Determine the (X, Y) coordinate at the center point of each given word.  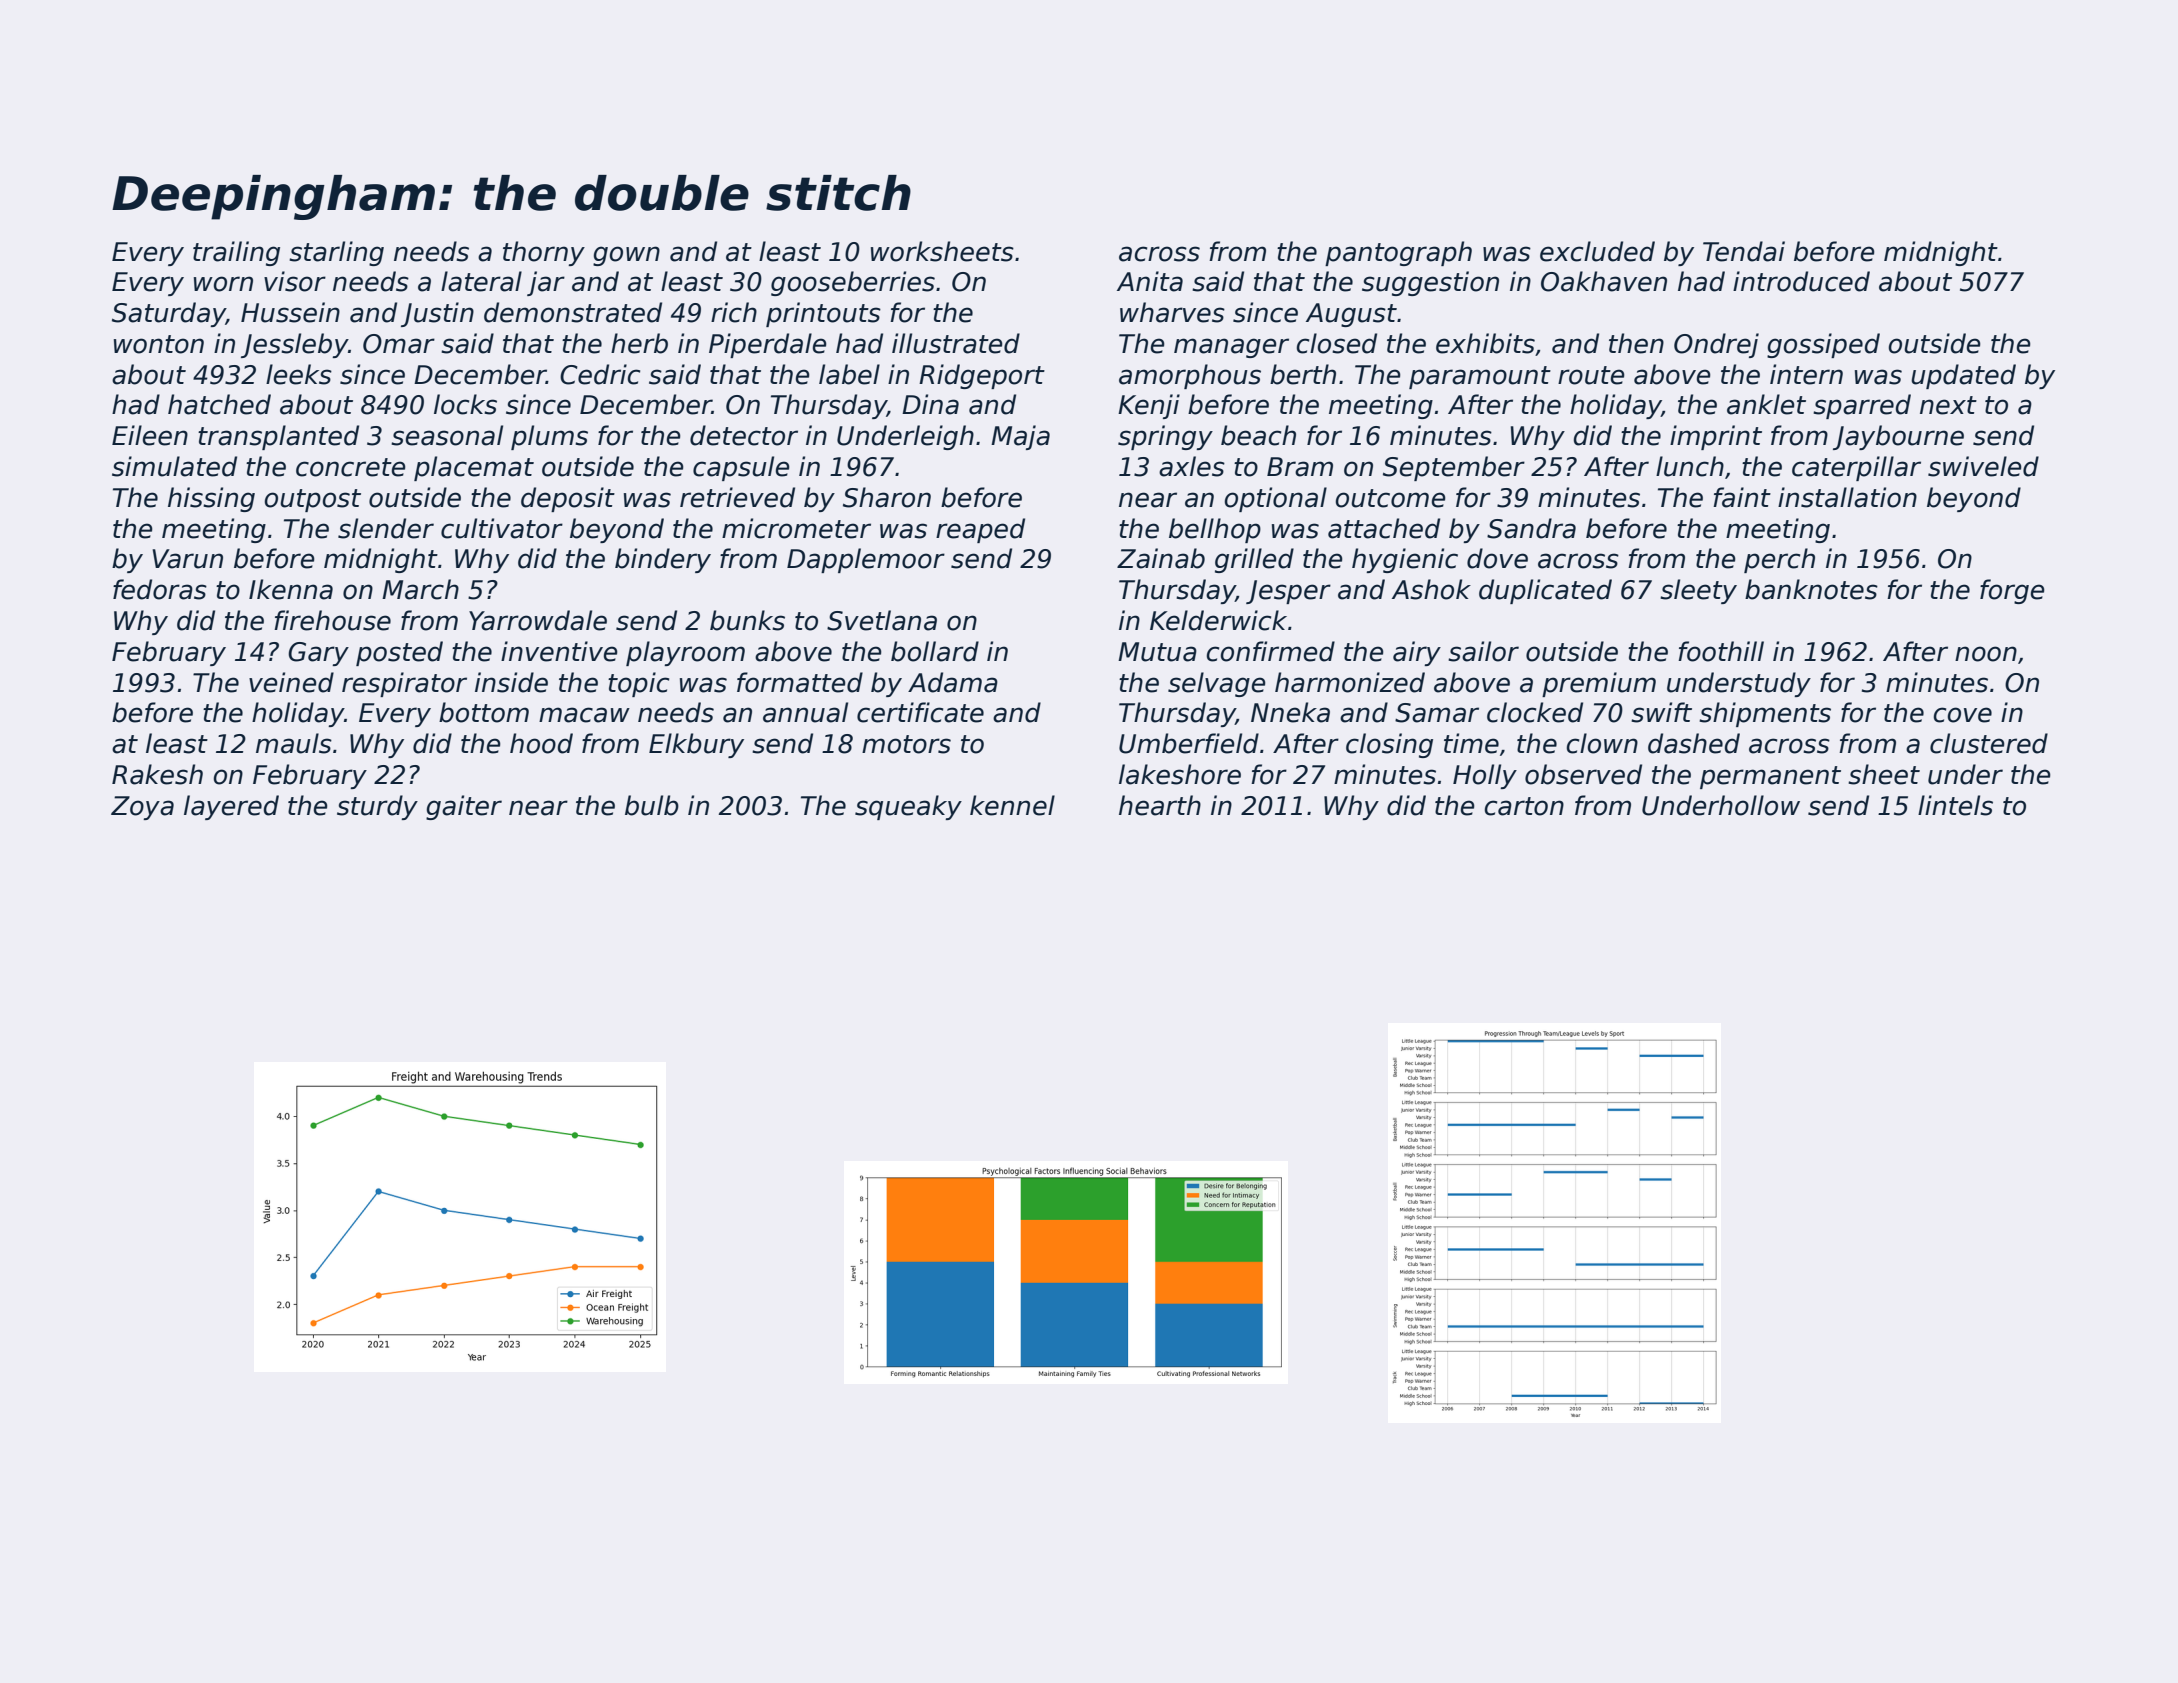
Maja (1020, 437)
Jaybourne (1898, 437)
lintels (1955, 805)
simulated (174, 466)
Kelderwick (1218, 620)
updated (1963, 376)
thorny (544, 253)
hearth (1160, 805)
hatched (219, 404)
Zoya (142, 808)
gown (626, 256)
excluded (1597, 251)
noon (1986, 654)
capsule (741, 468)
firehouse (332, 620)
